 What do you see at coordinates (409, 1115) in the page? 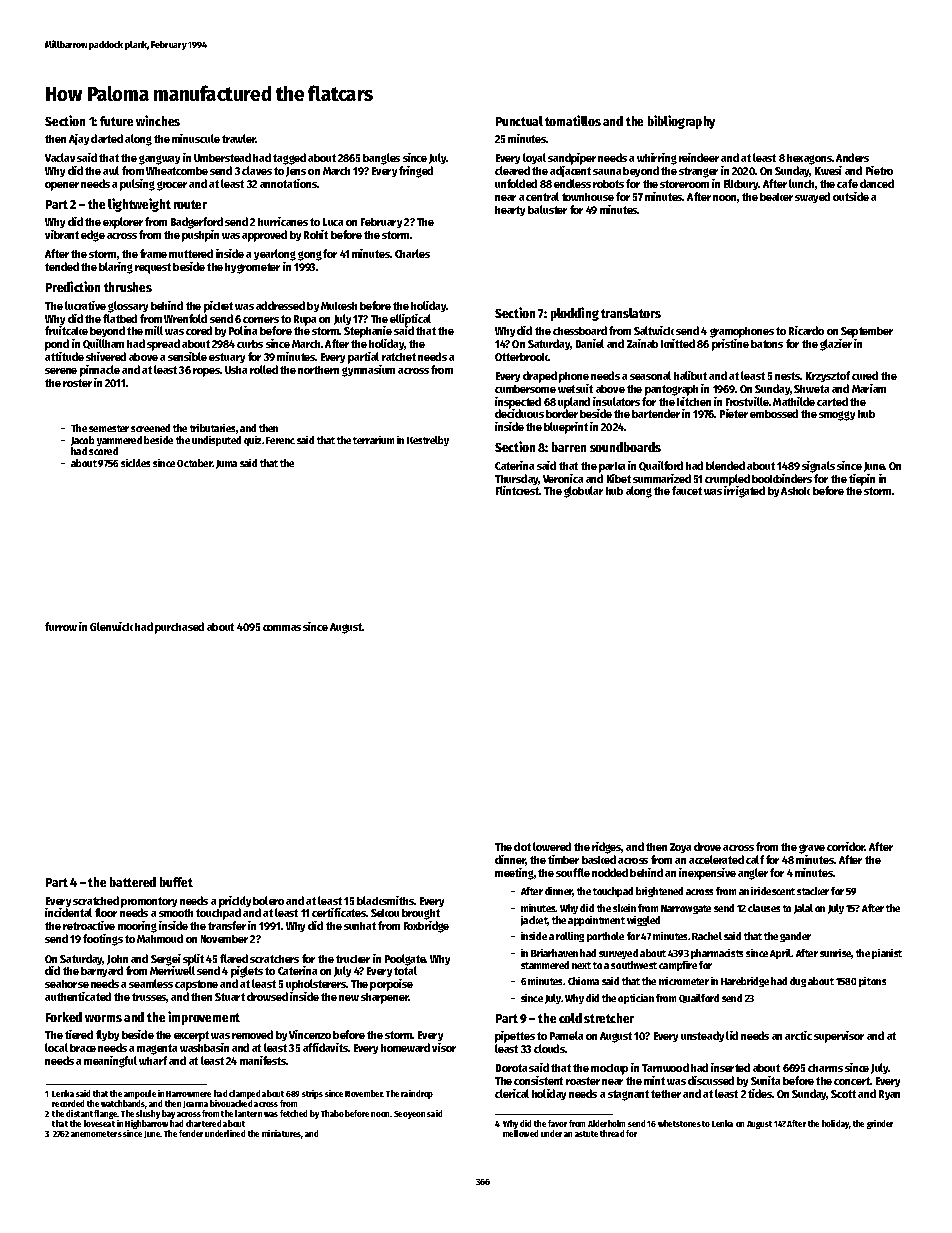
I see `Seoyeon` at bounding box center [409, 1115].
